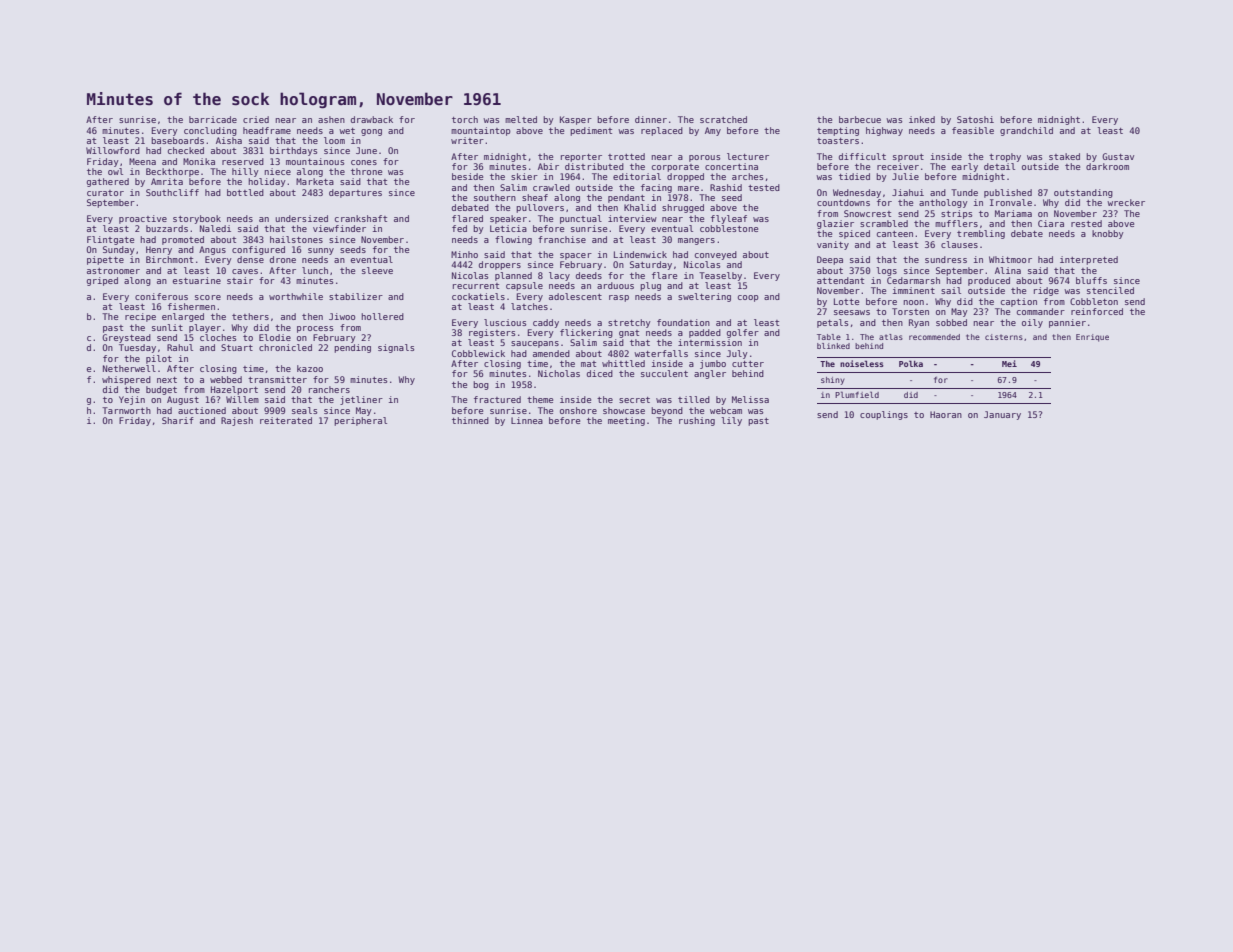 The height and width of the page is (952, 1233). What do you see at coordinates (470, 420) in the page?
I see `thinned` at bounding box center [470, 420].
